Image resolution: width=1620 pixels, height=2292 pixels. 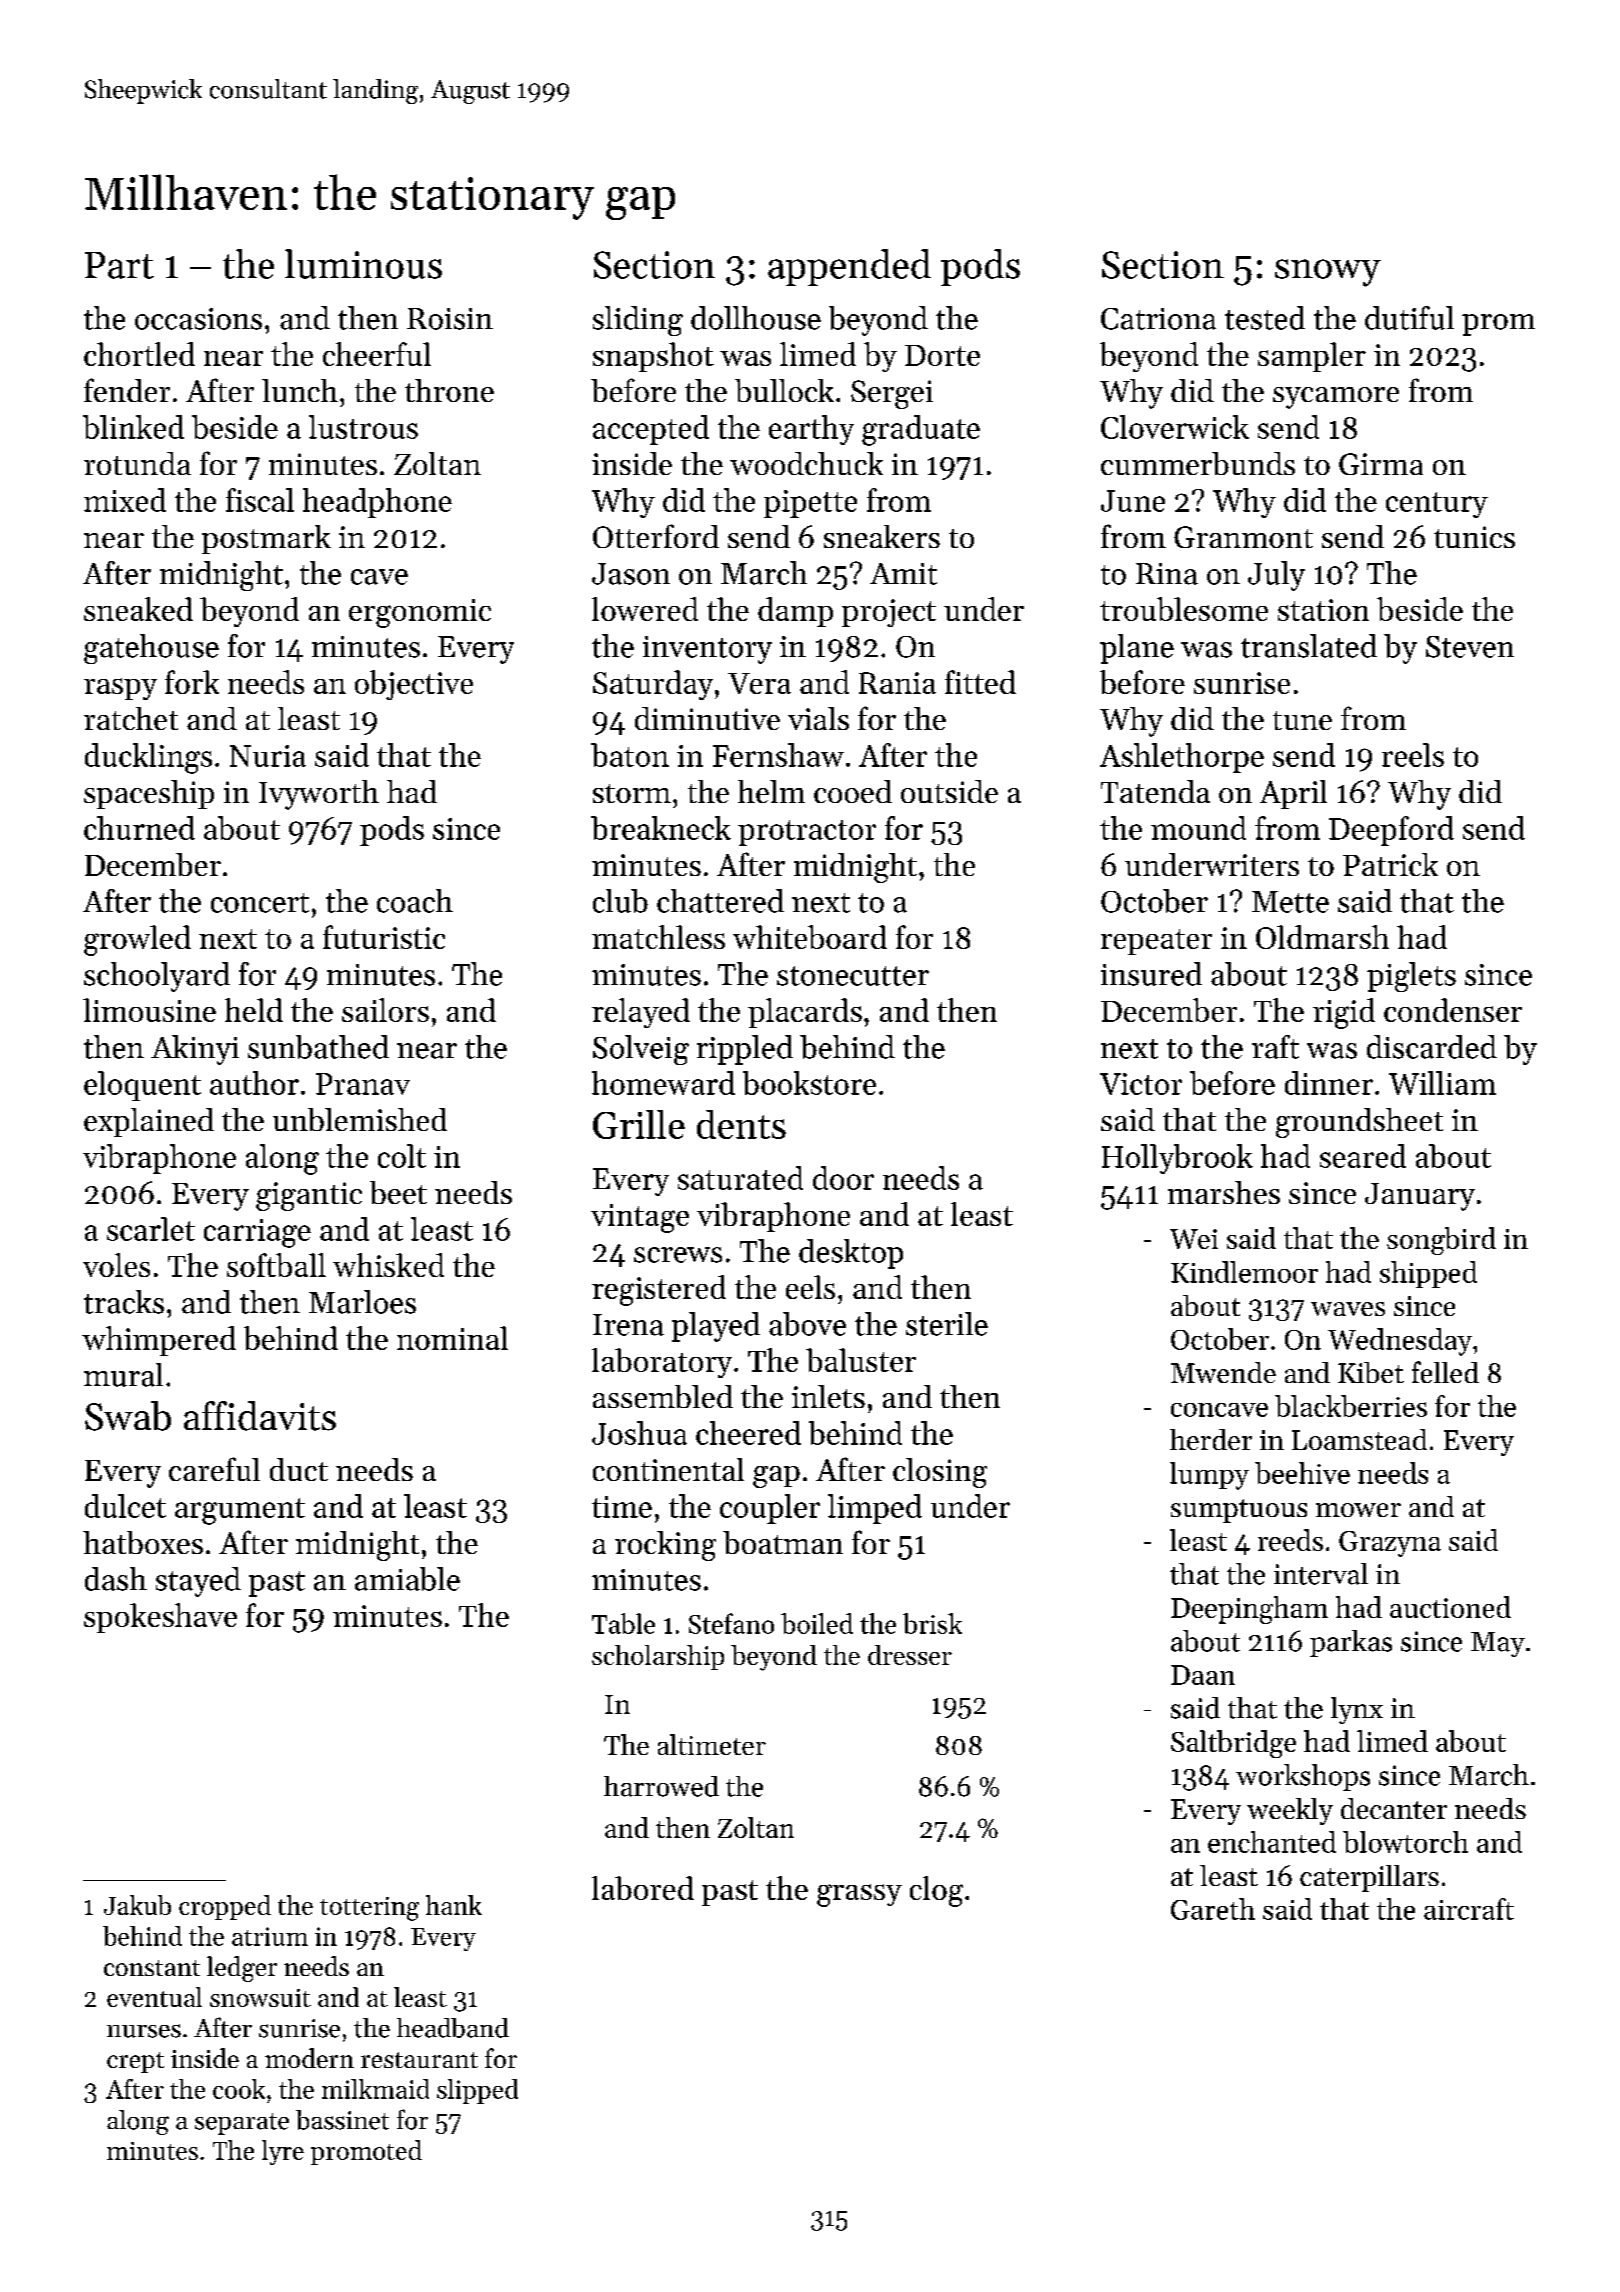 What do you see at coordinates (949, 791) in the image?
I see `outside` at bounding box center [949, 791].
